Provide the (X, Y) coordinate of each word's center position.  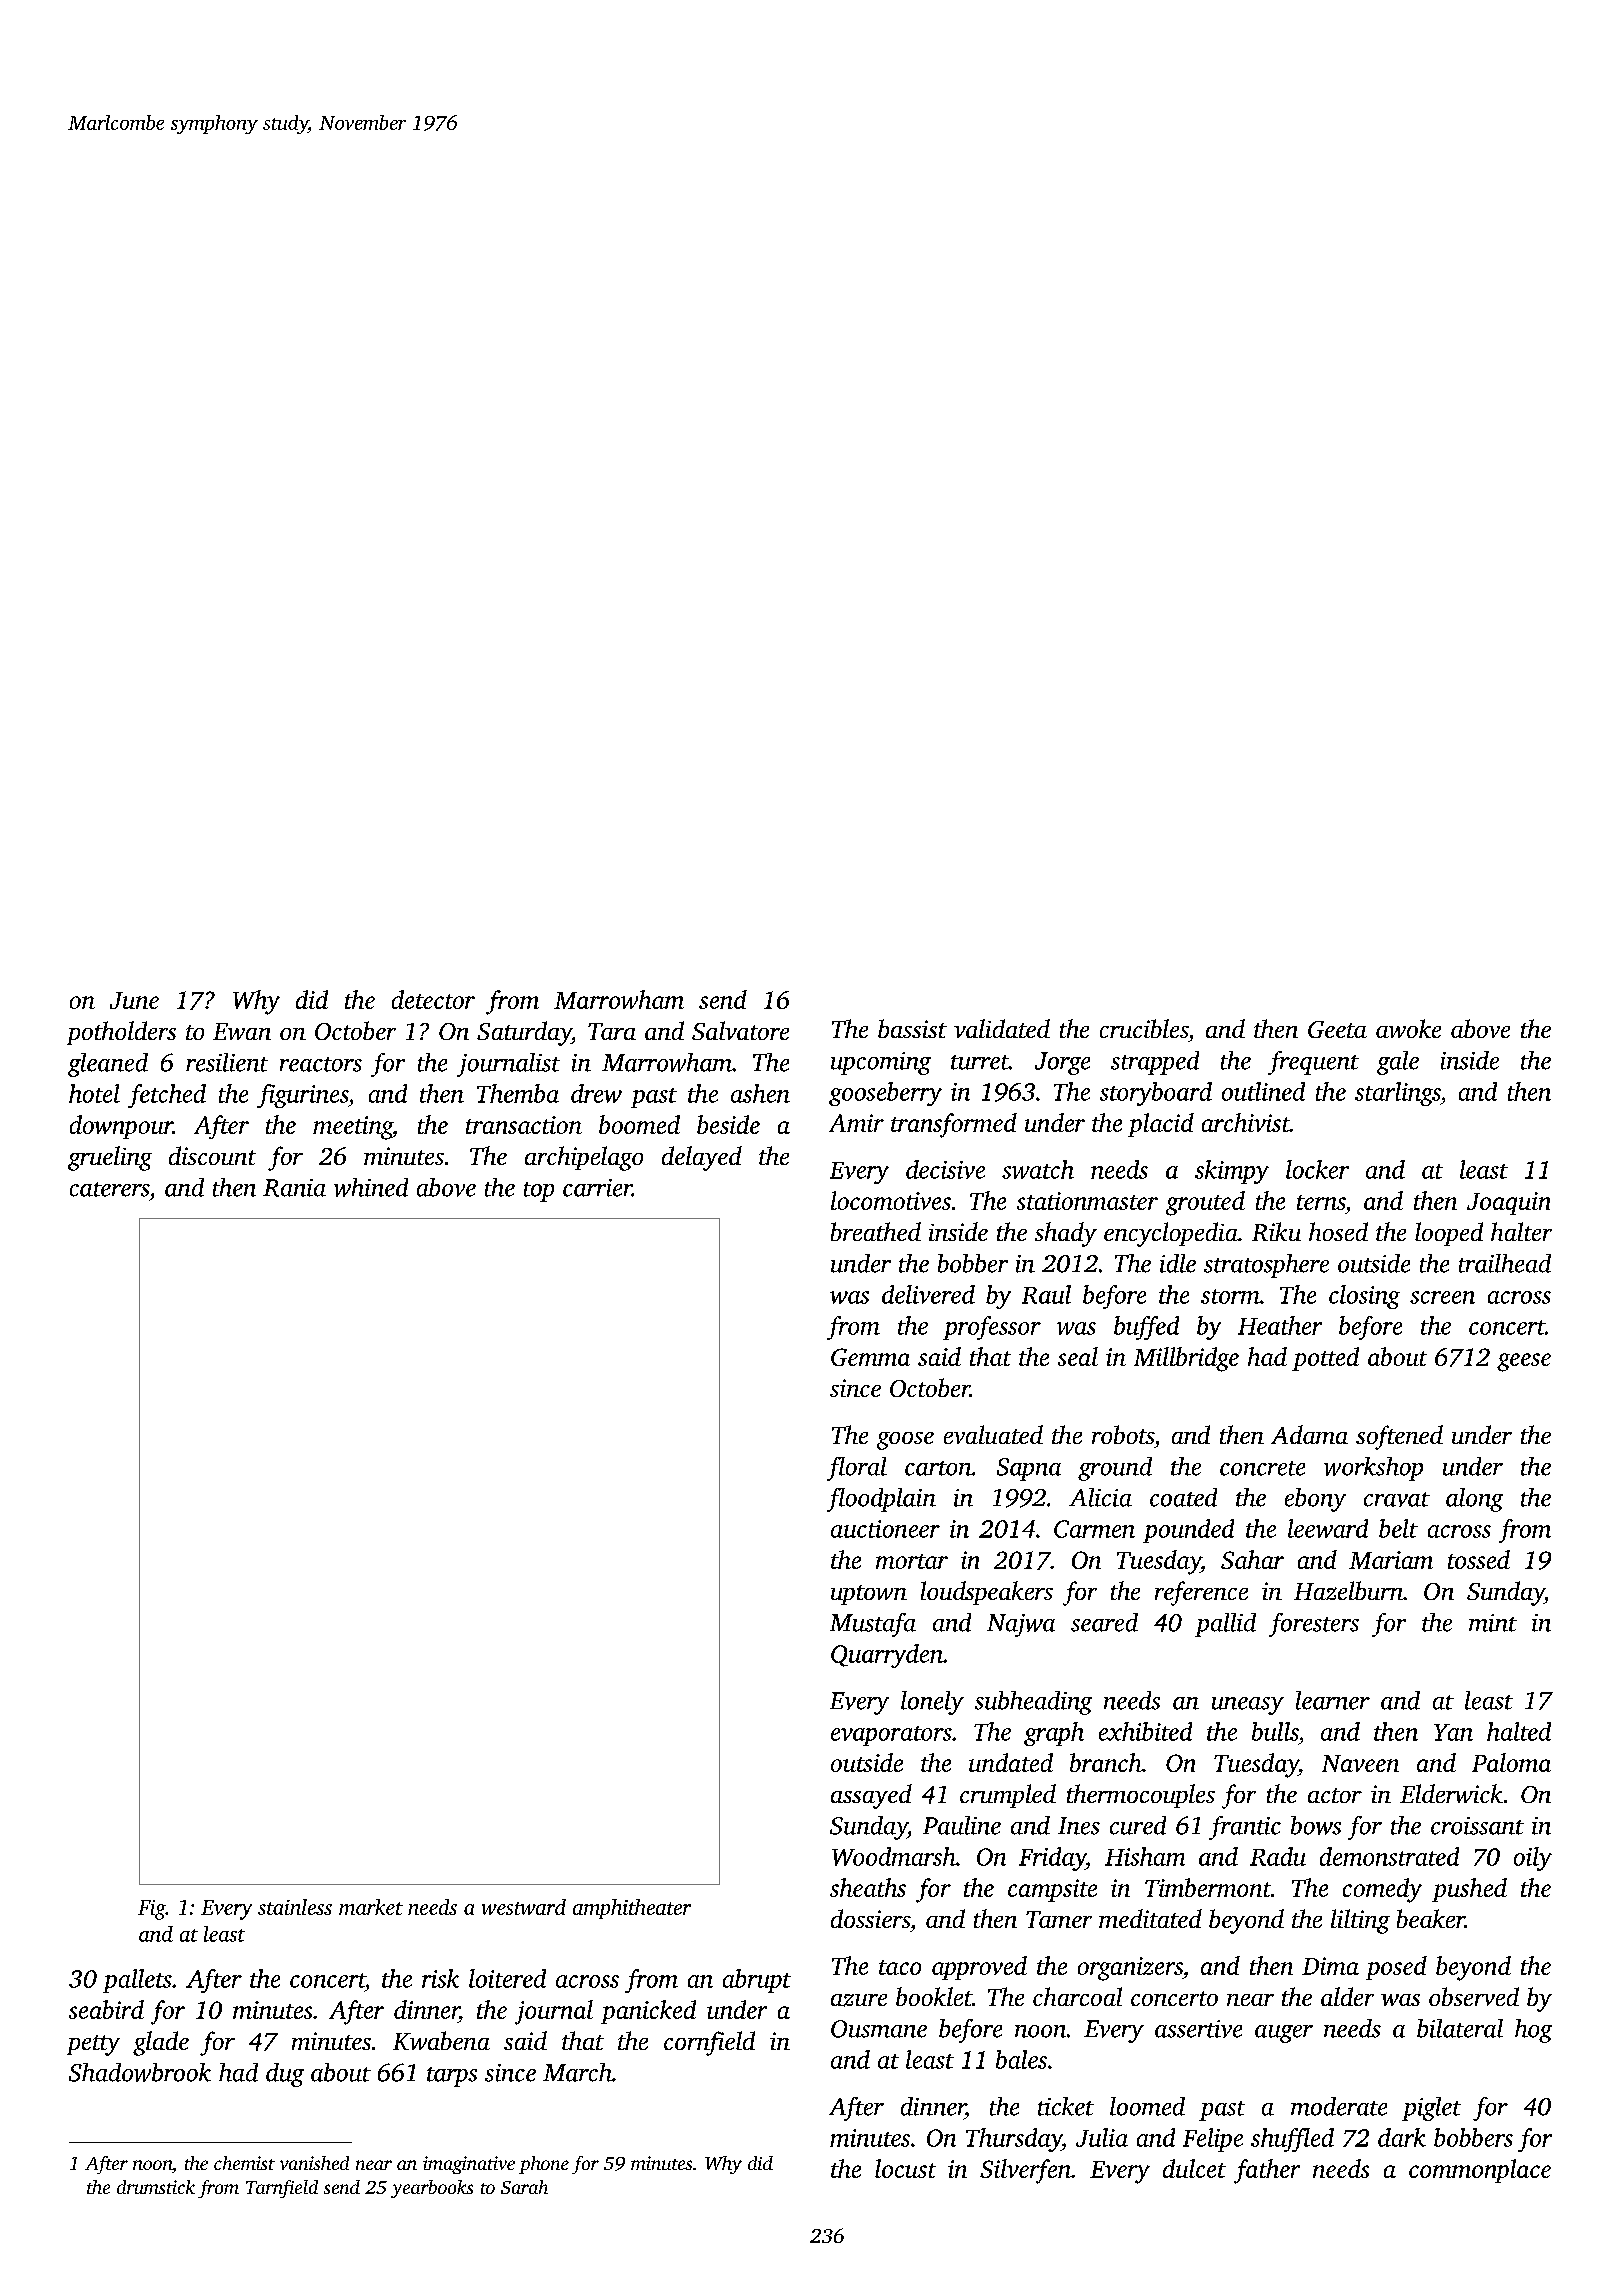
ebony (1315, 1500)
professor (992, 1328)
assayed (871, 1796)
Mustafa (873, 1625)
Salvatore (740, 1030)
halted (1519, 1731)
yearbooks (432, 2189)
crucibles (1144, 1028)
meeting (353, 1128)
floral (857, 1469)
